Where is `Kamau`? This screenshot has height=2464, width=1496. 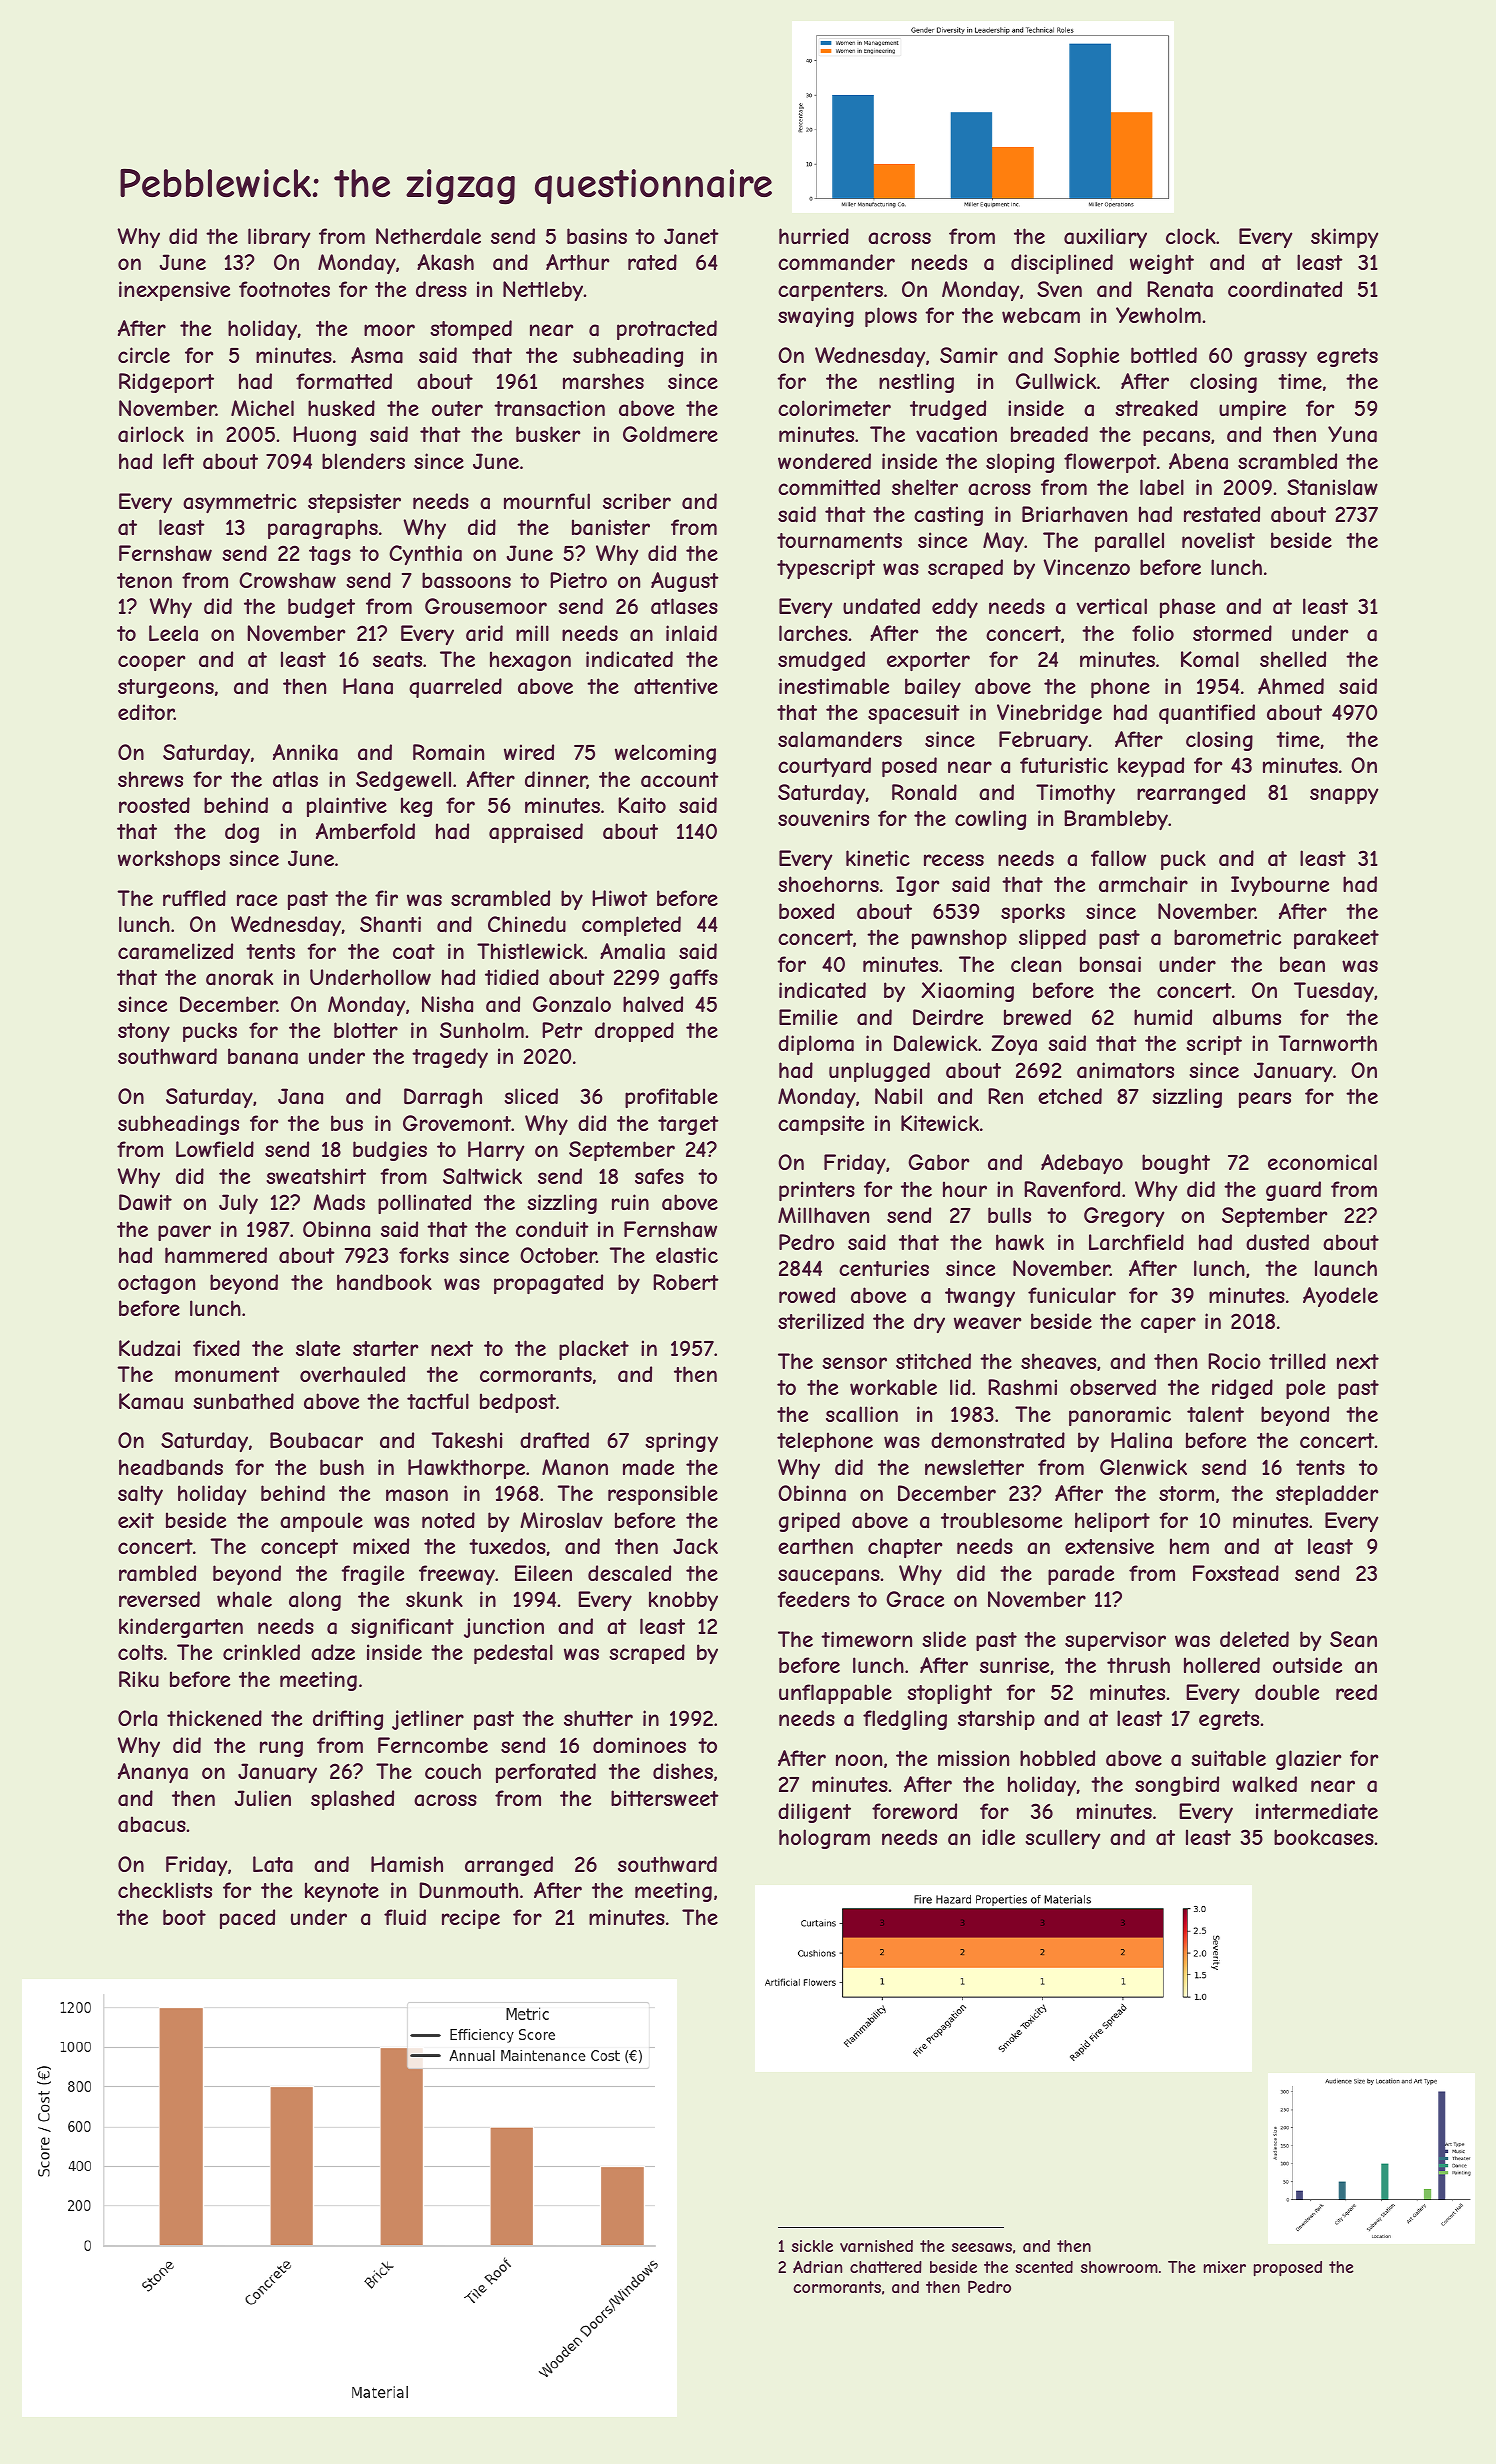
Kamau is located at coordinates (151, 1401).
